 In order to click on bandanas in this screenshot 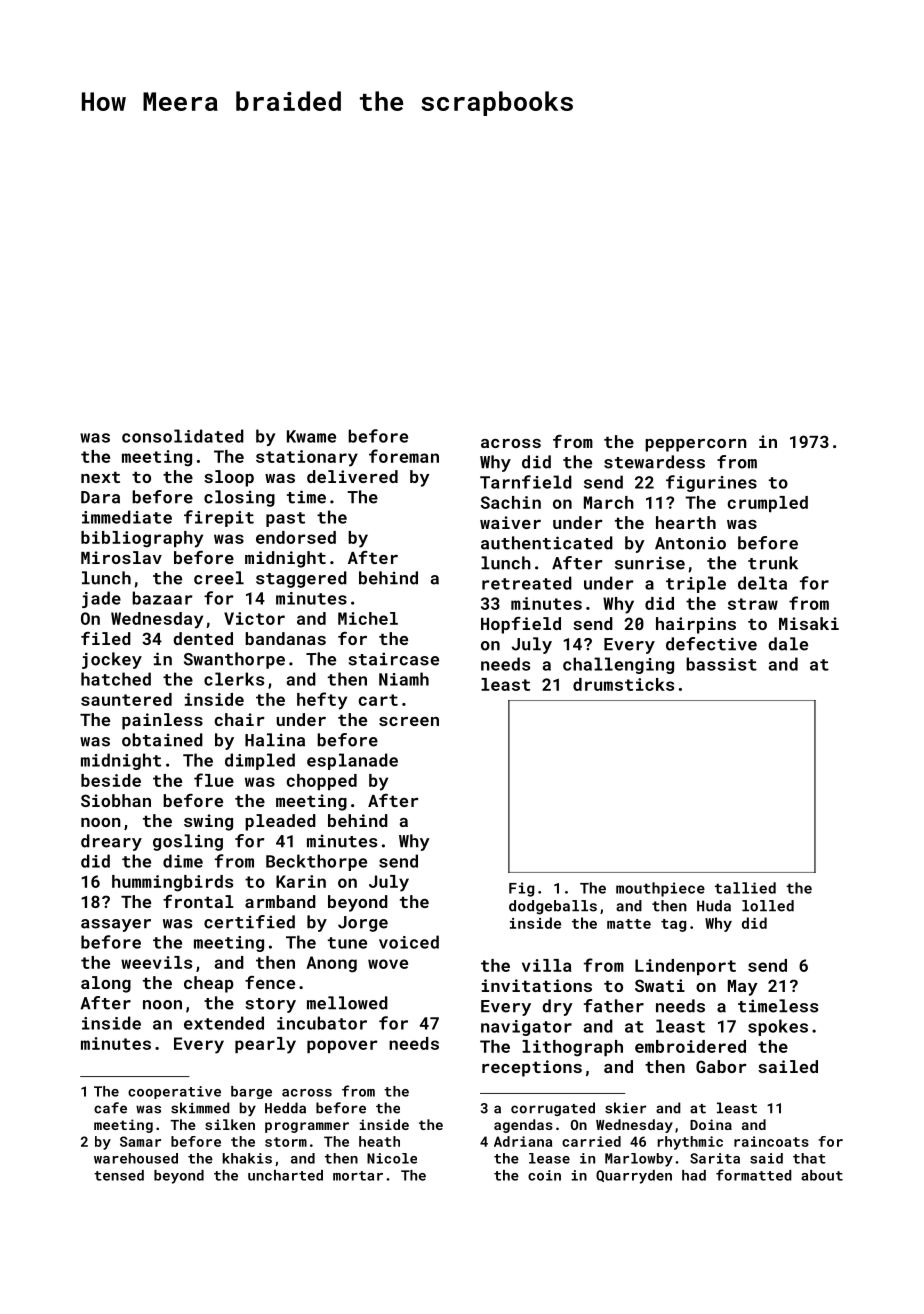, I will do `click(285, 638)`.
